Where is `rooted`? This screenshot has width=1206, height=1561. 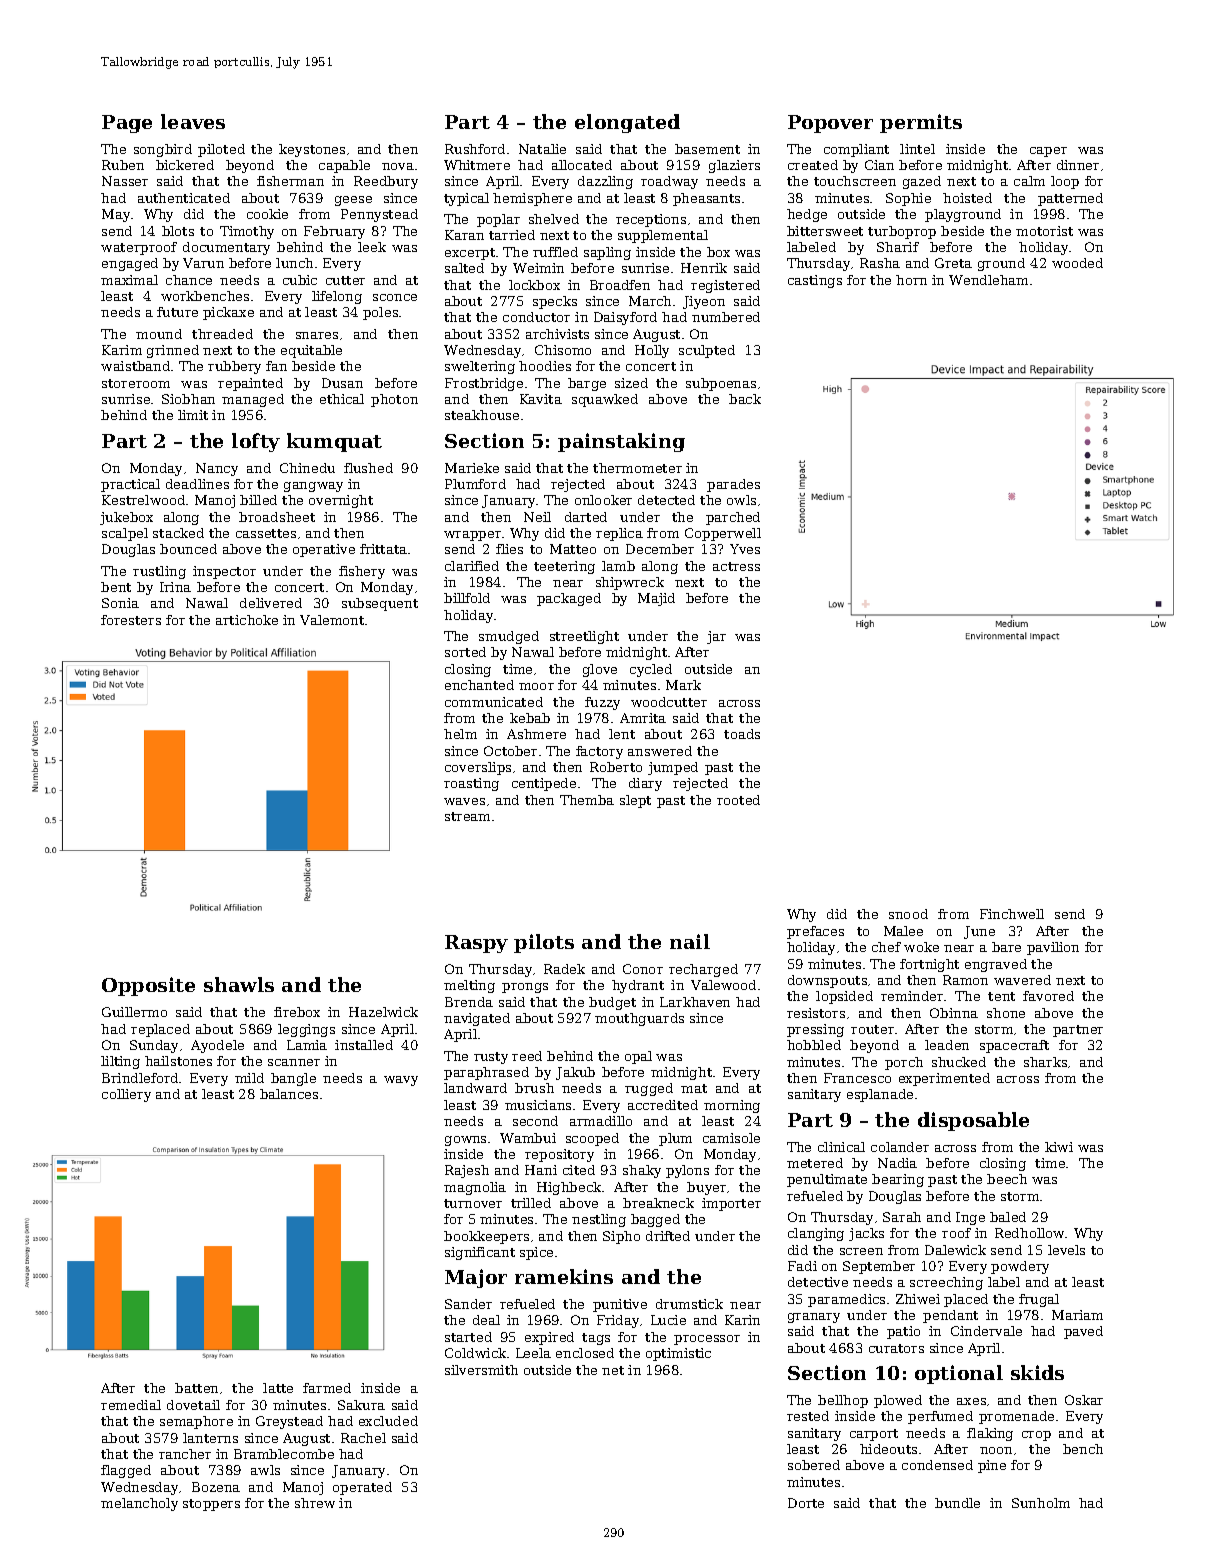
rooted is located at coordinates (738, 800).
